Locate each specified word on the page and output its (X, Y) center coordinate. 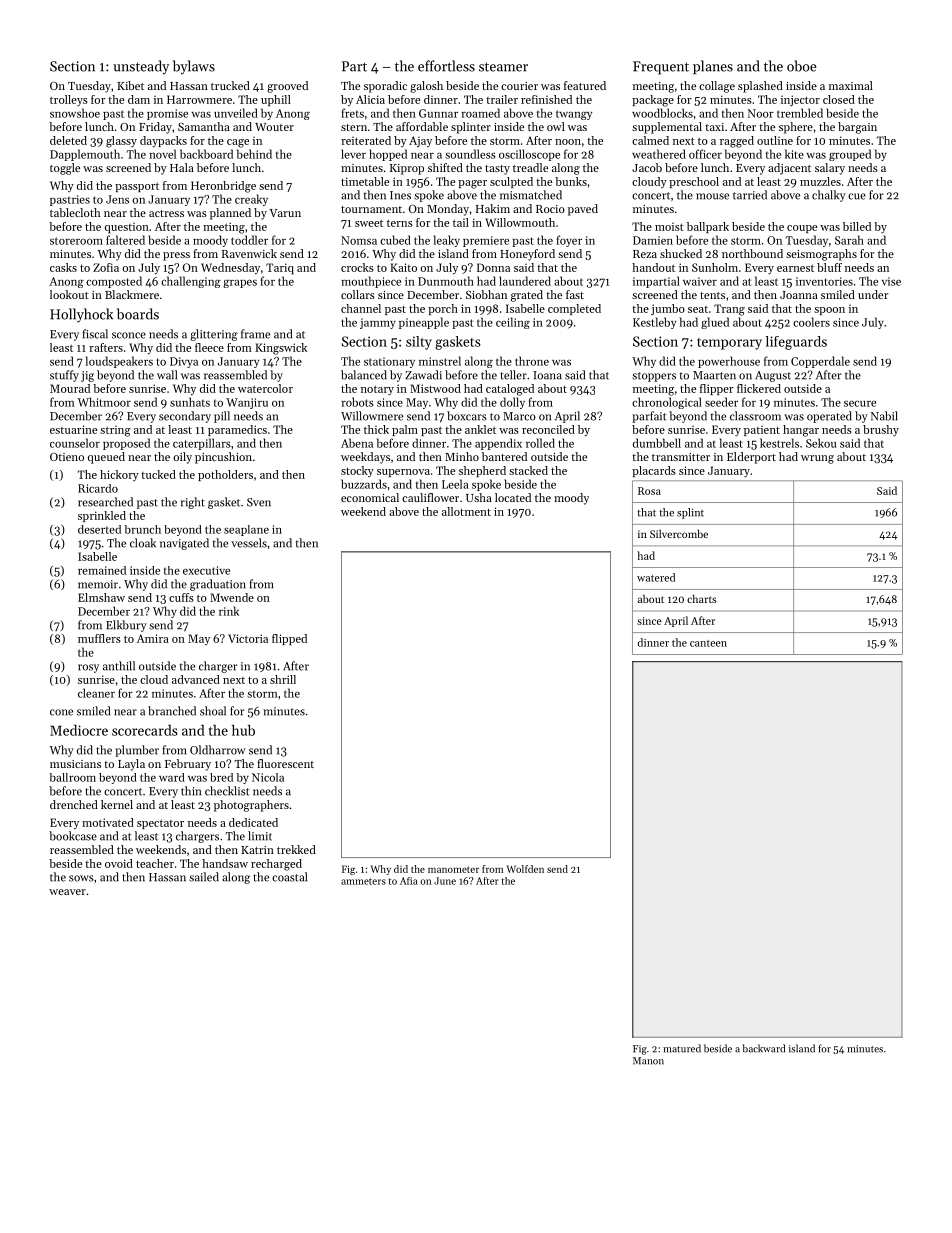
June (445, 881)
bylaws (194, 67)
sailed (204, 877)
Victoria (248, 638)
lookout (69, 294)
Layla (131, 765)
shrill (283, 679)
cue (857, 196)
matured (682, 1048)
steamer (503, 67)
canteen (708, 643)
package (653, 101)
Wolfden (525, 869)
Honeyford (527, 255)
